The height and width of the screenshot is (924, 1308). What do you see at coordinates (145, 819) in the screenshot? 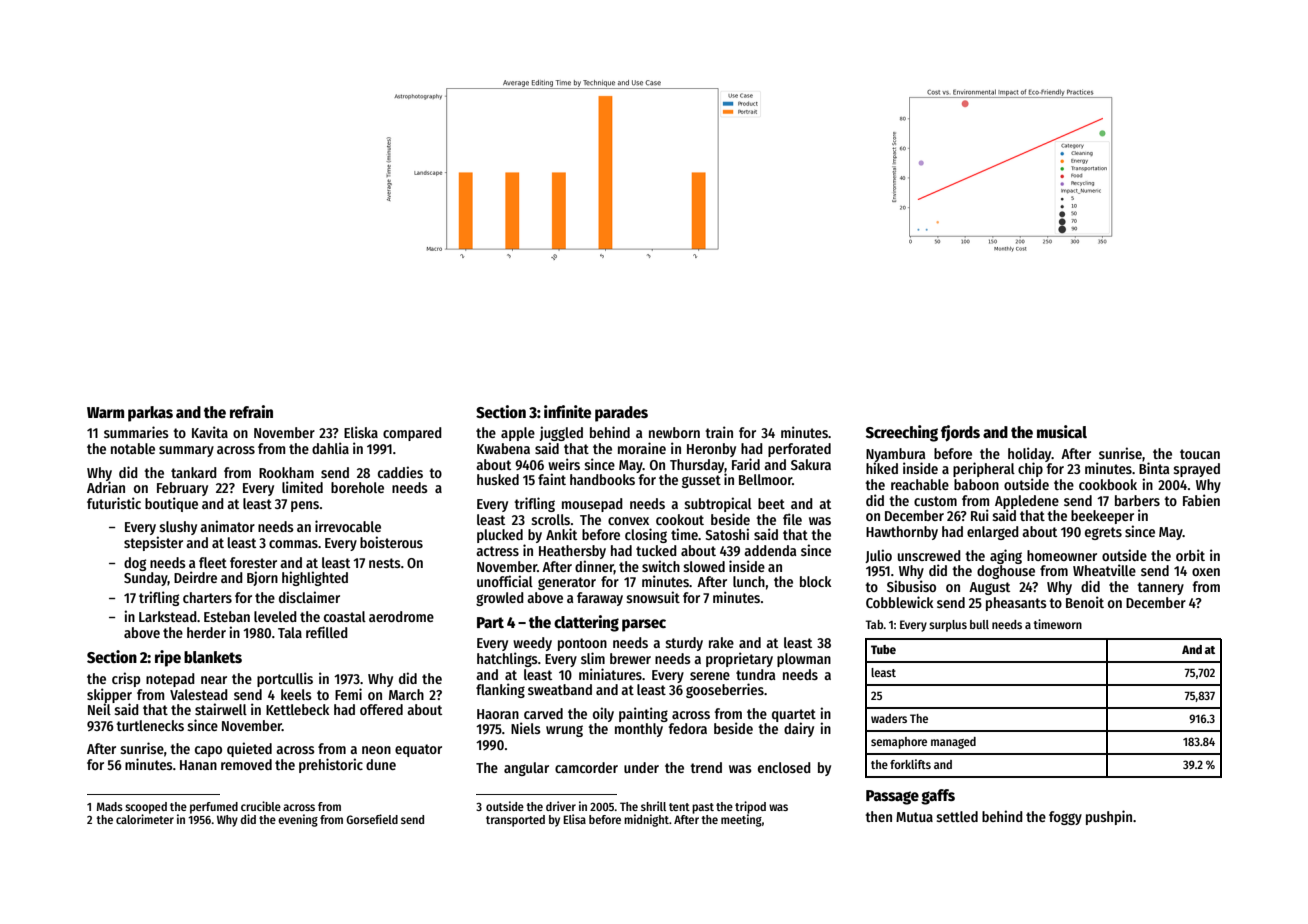
I see `calorimeter` at bounding box center [145, 819].
